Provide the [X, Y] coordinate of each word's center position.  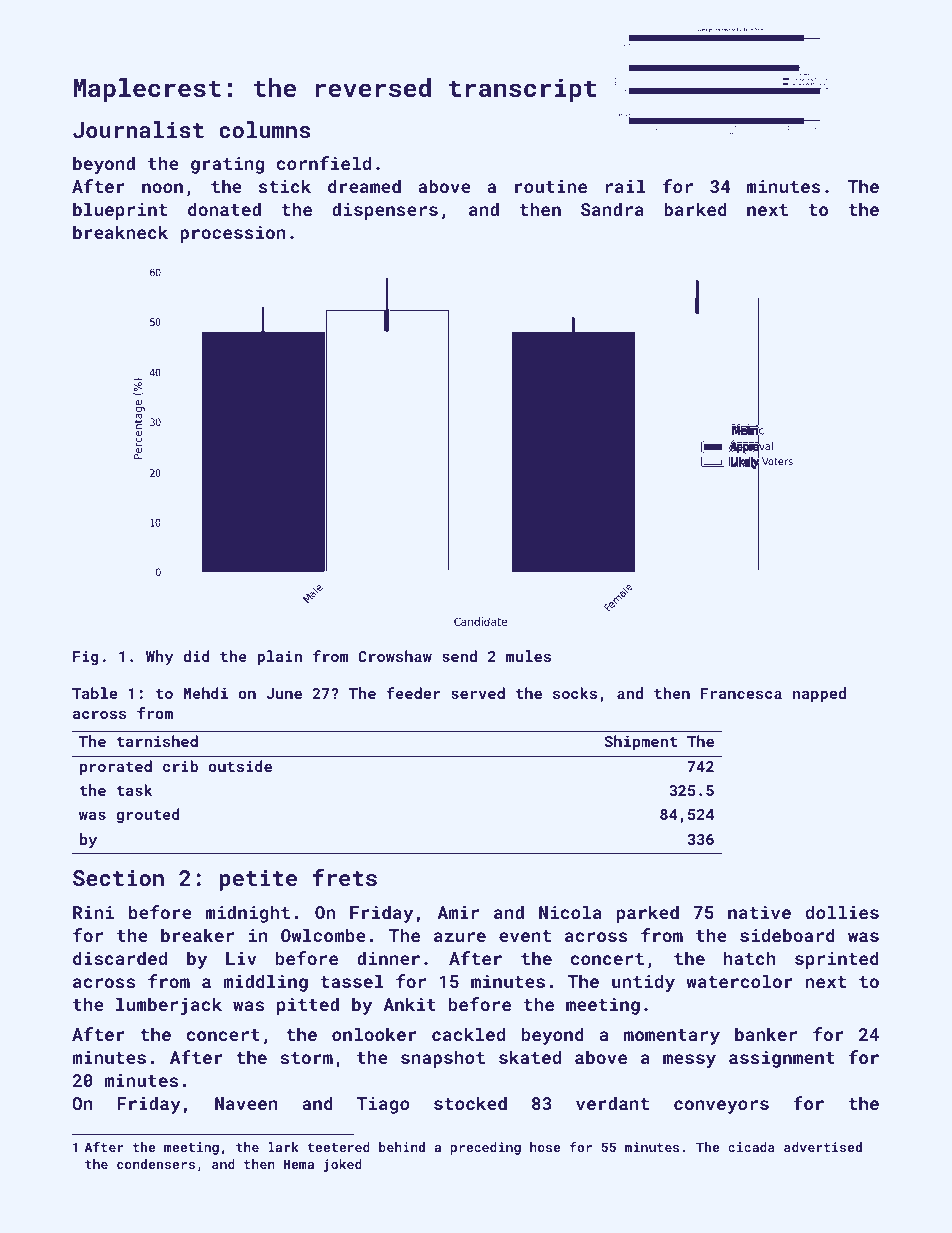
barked [695, 209]
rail [625, 186]
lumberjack [169, 1006]
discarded [120, 958]
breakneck [120, 232]
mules [528, 656]
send [459, 656]
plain [279, 657]
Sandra [612, 209]
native [759, 912]
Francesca [741, 693]
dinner [388, 958]
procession [233, 234]
